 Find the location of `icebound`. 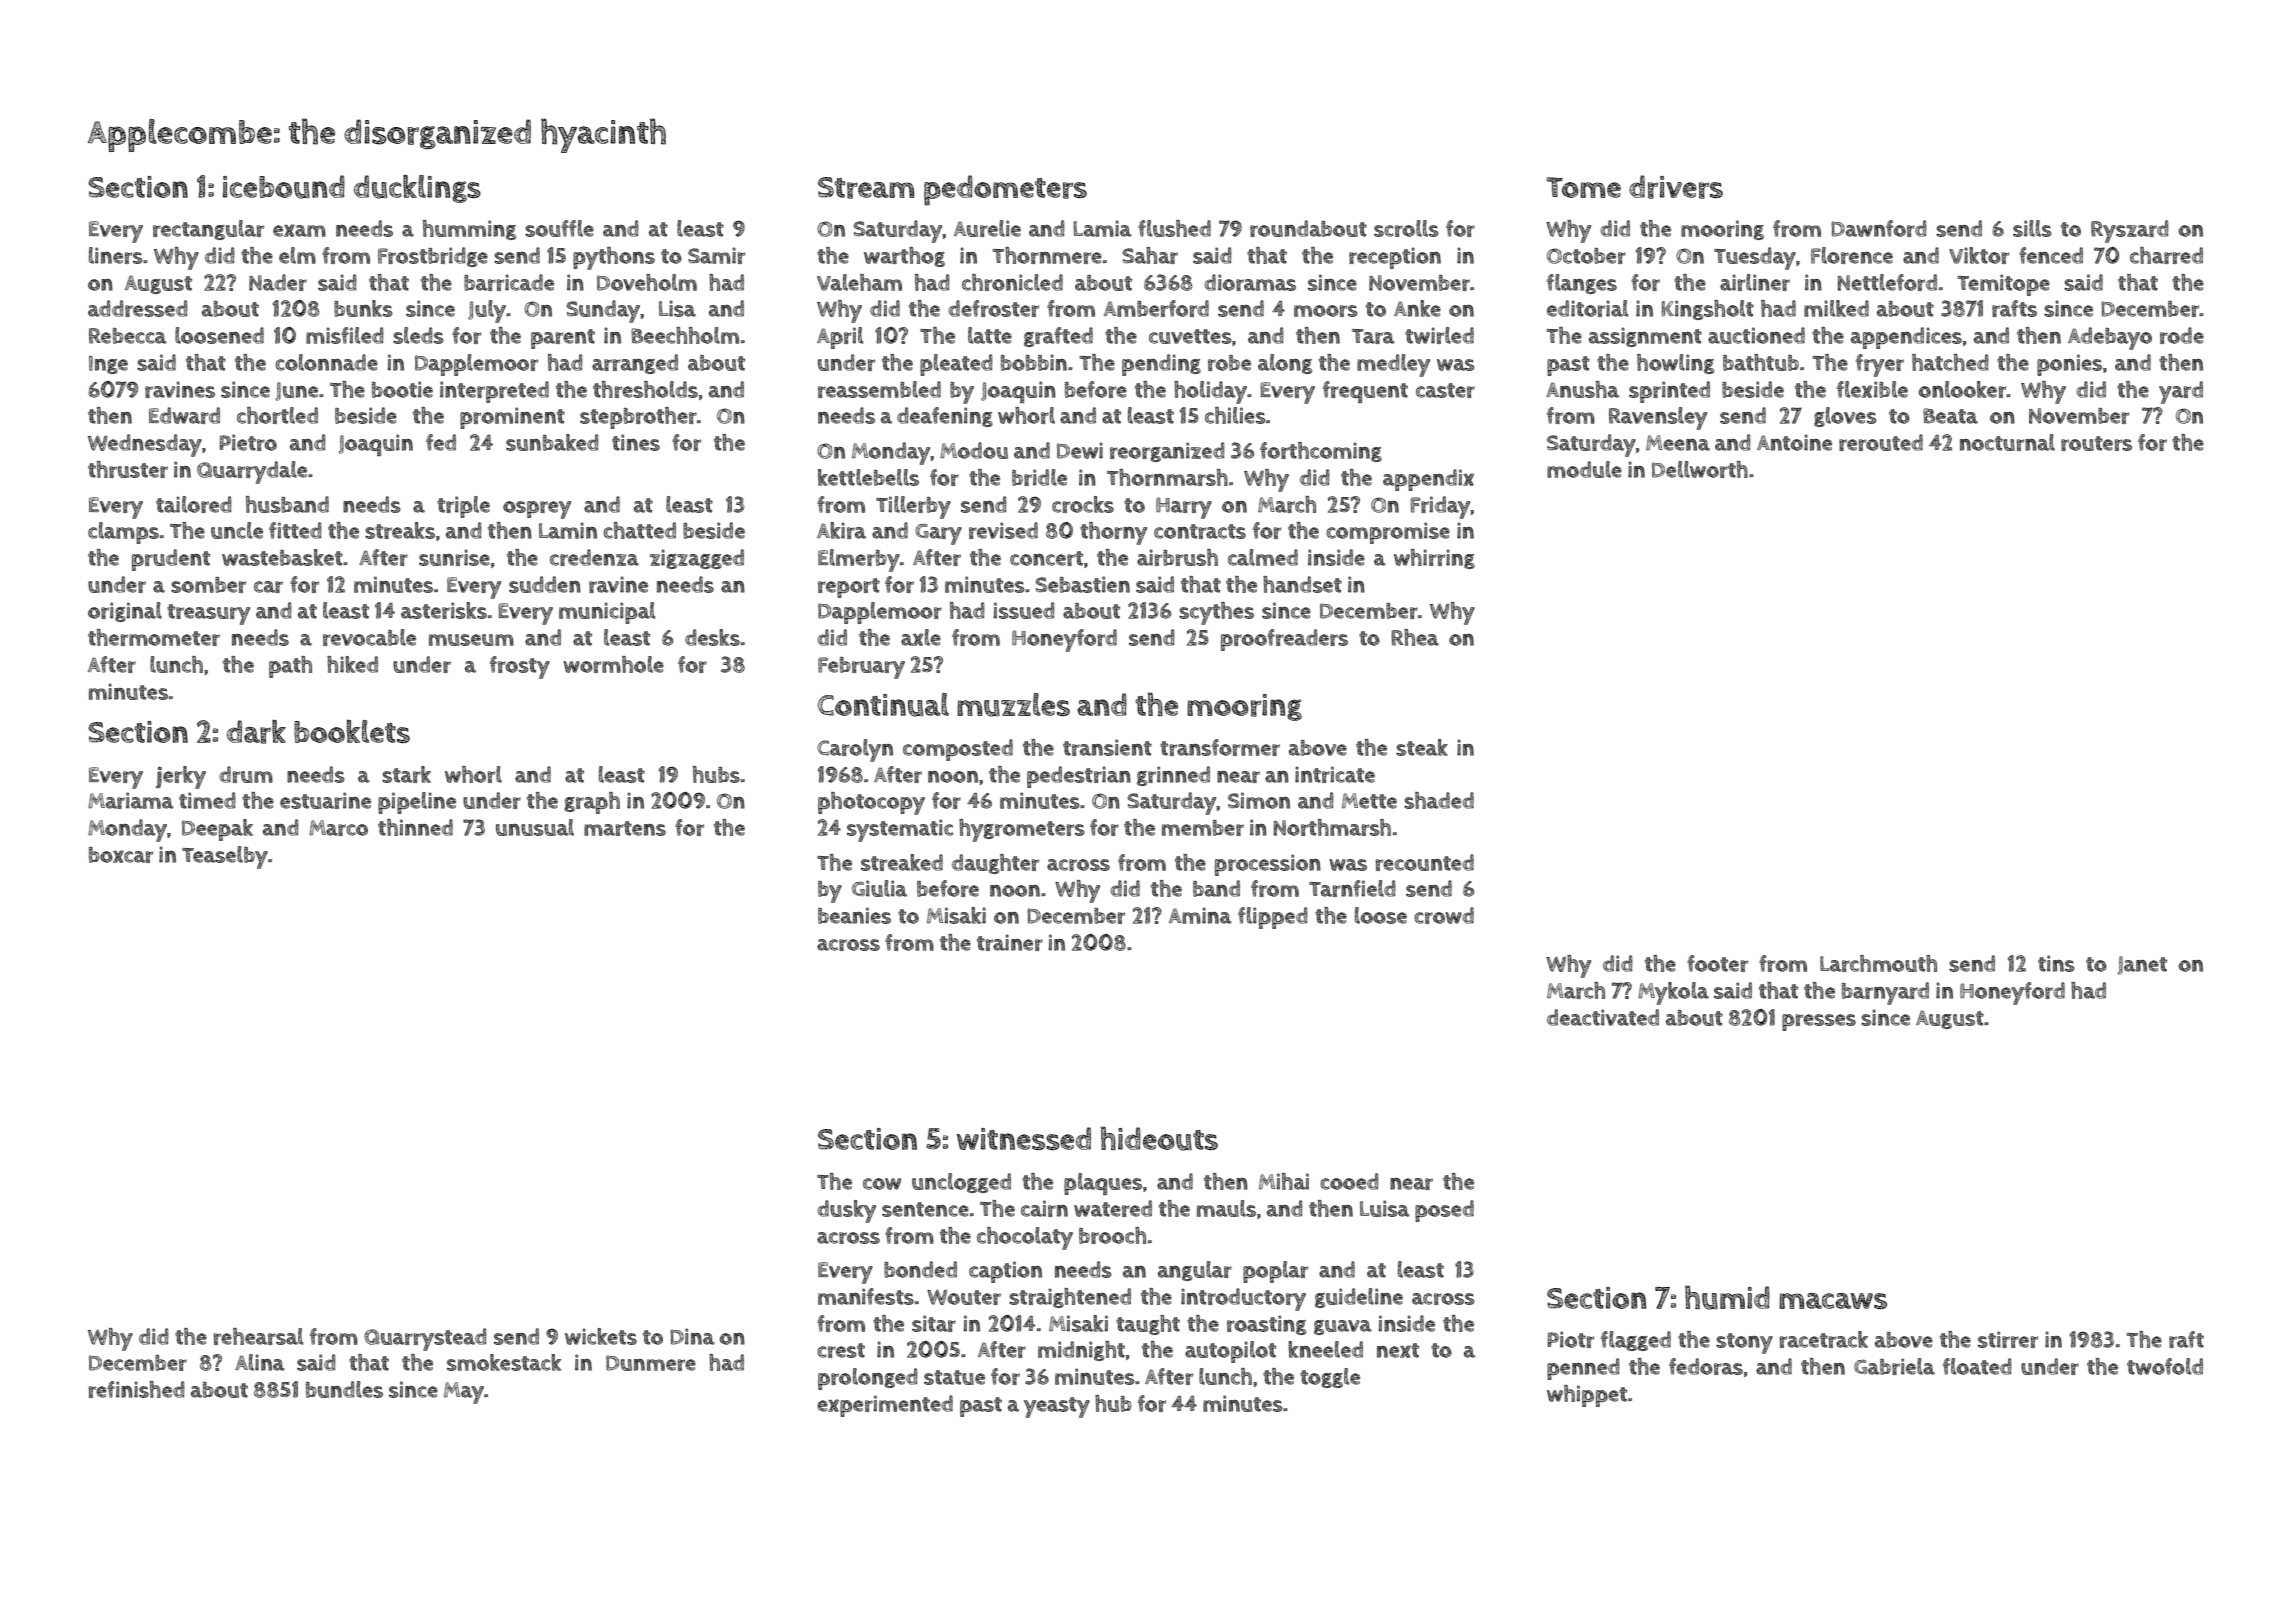

icebound is located at coordinates (284, 187).
